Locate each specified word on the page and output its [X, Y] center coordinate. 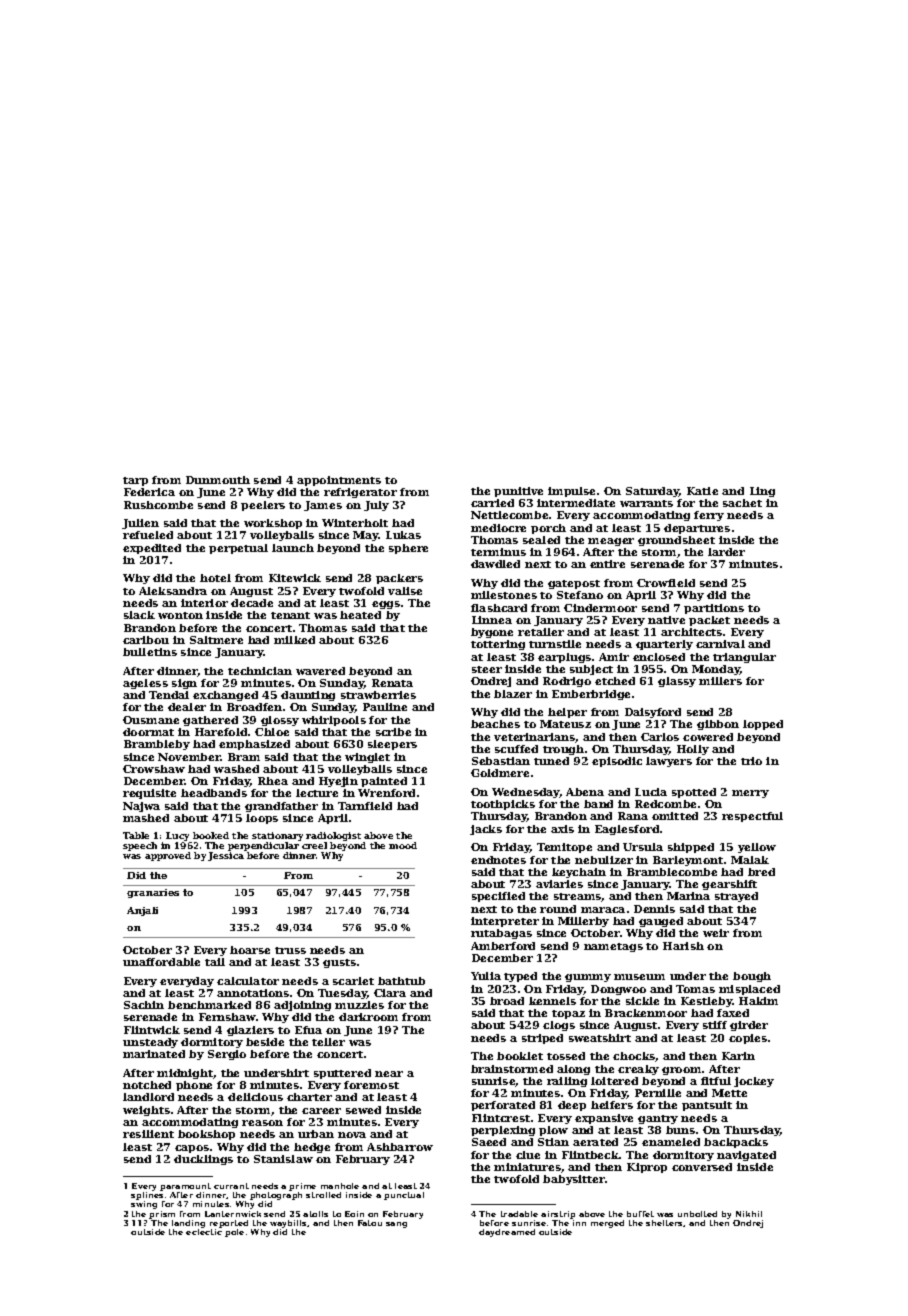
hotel [215, 578]
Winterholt [355, 523]
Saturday [653, 492]
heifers [612, 1105]
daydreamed [507, 1233]
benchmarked [209, 1005]
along [573, 1070]
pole [234, 1233]
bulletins [150, 652]
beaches [495, 724]
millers [720, 681]
